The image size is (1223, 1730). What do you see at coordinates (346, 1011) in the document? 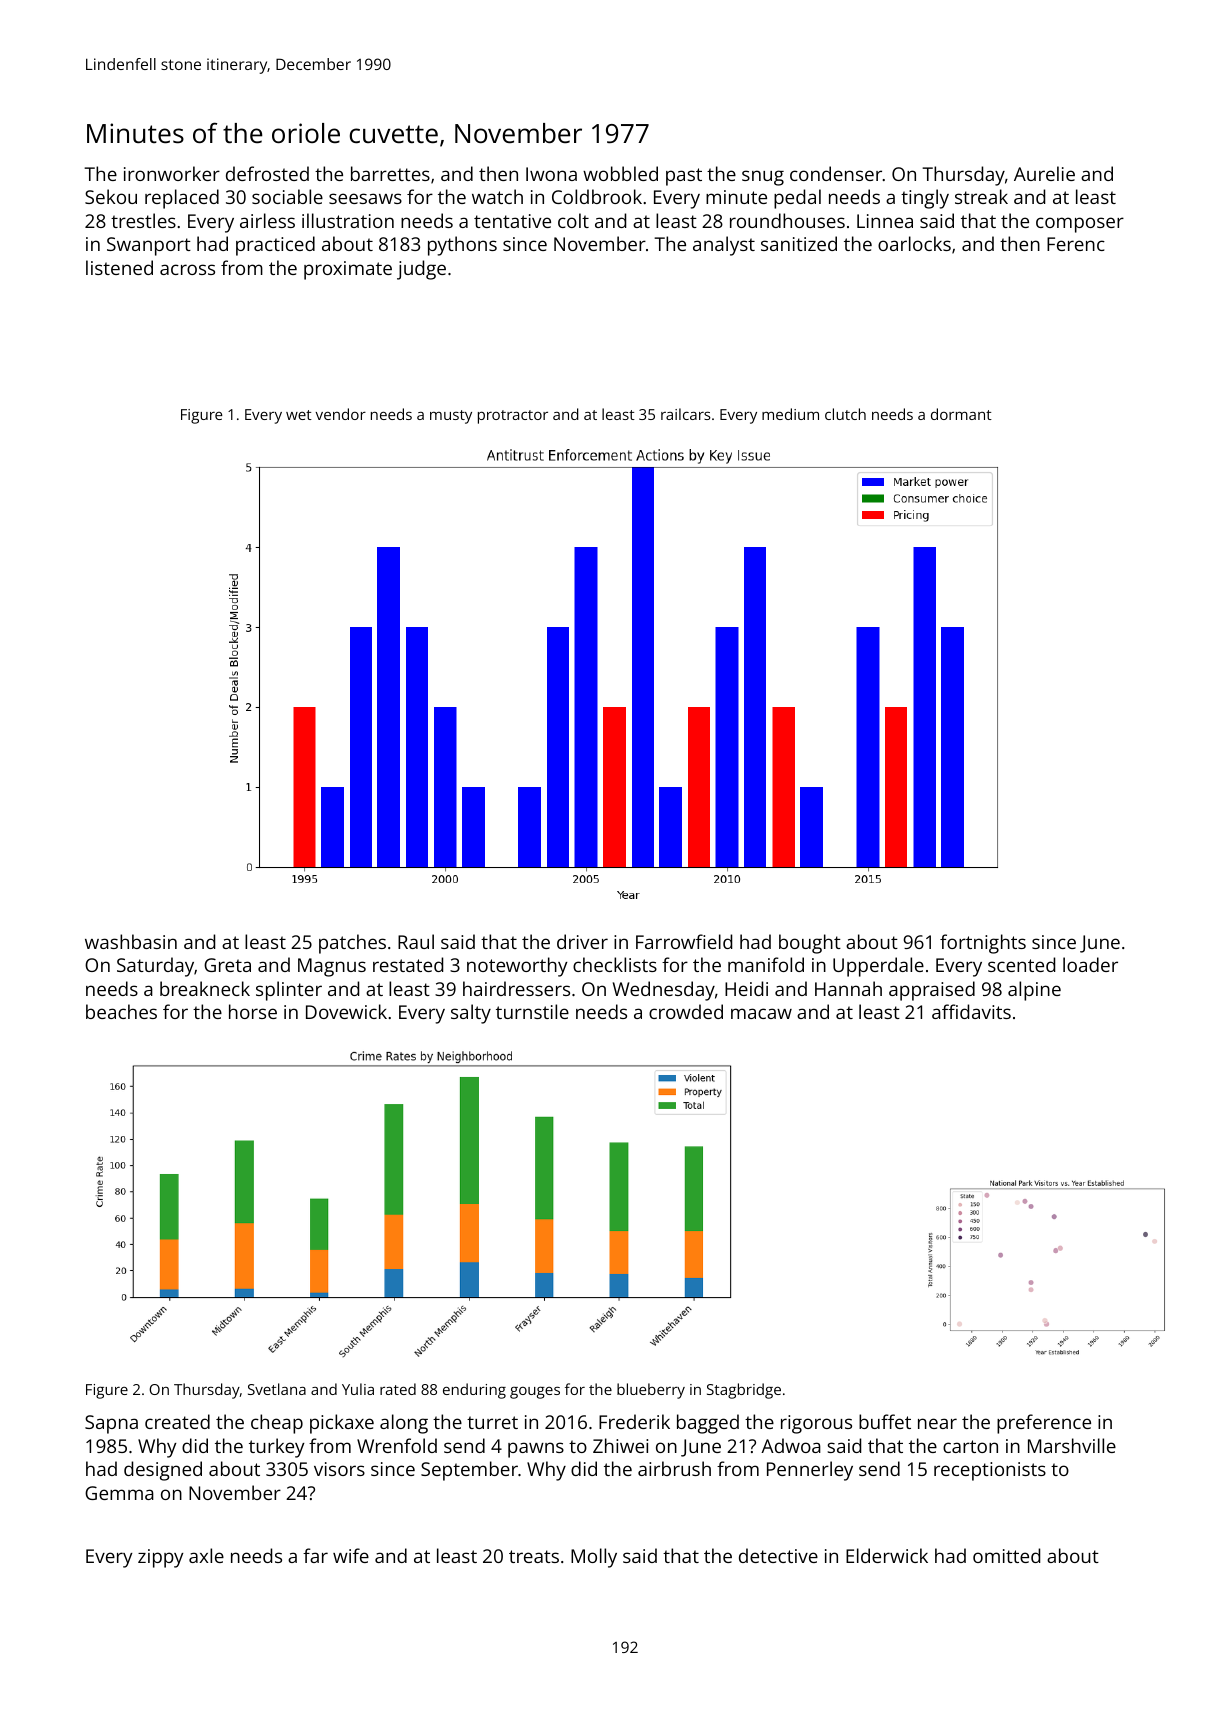
I see `Dovewick` at bounding box center [346, 1011].
